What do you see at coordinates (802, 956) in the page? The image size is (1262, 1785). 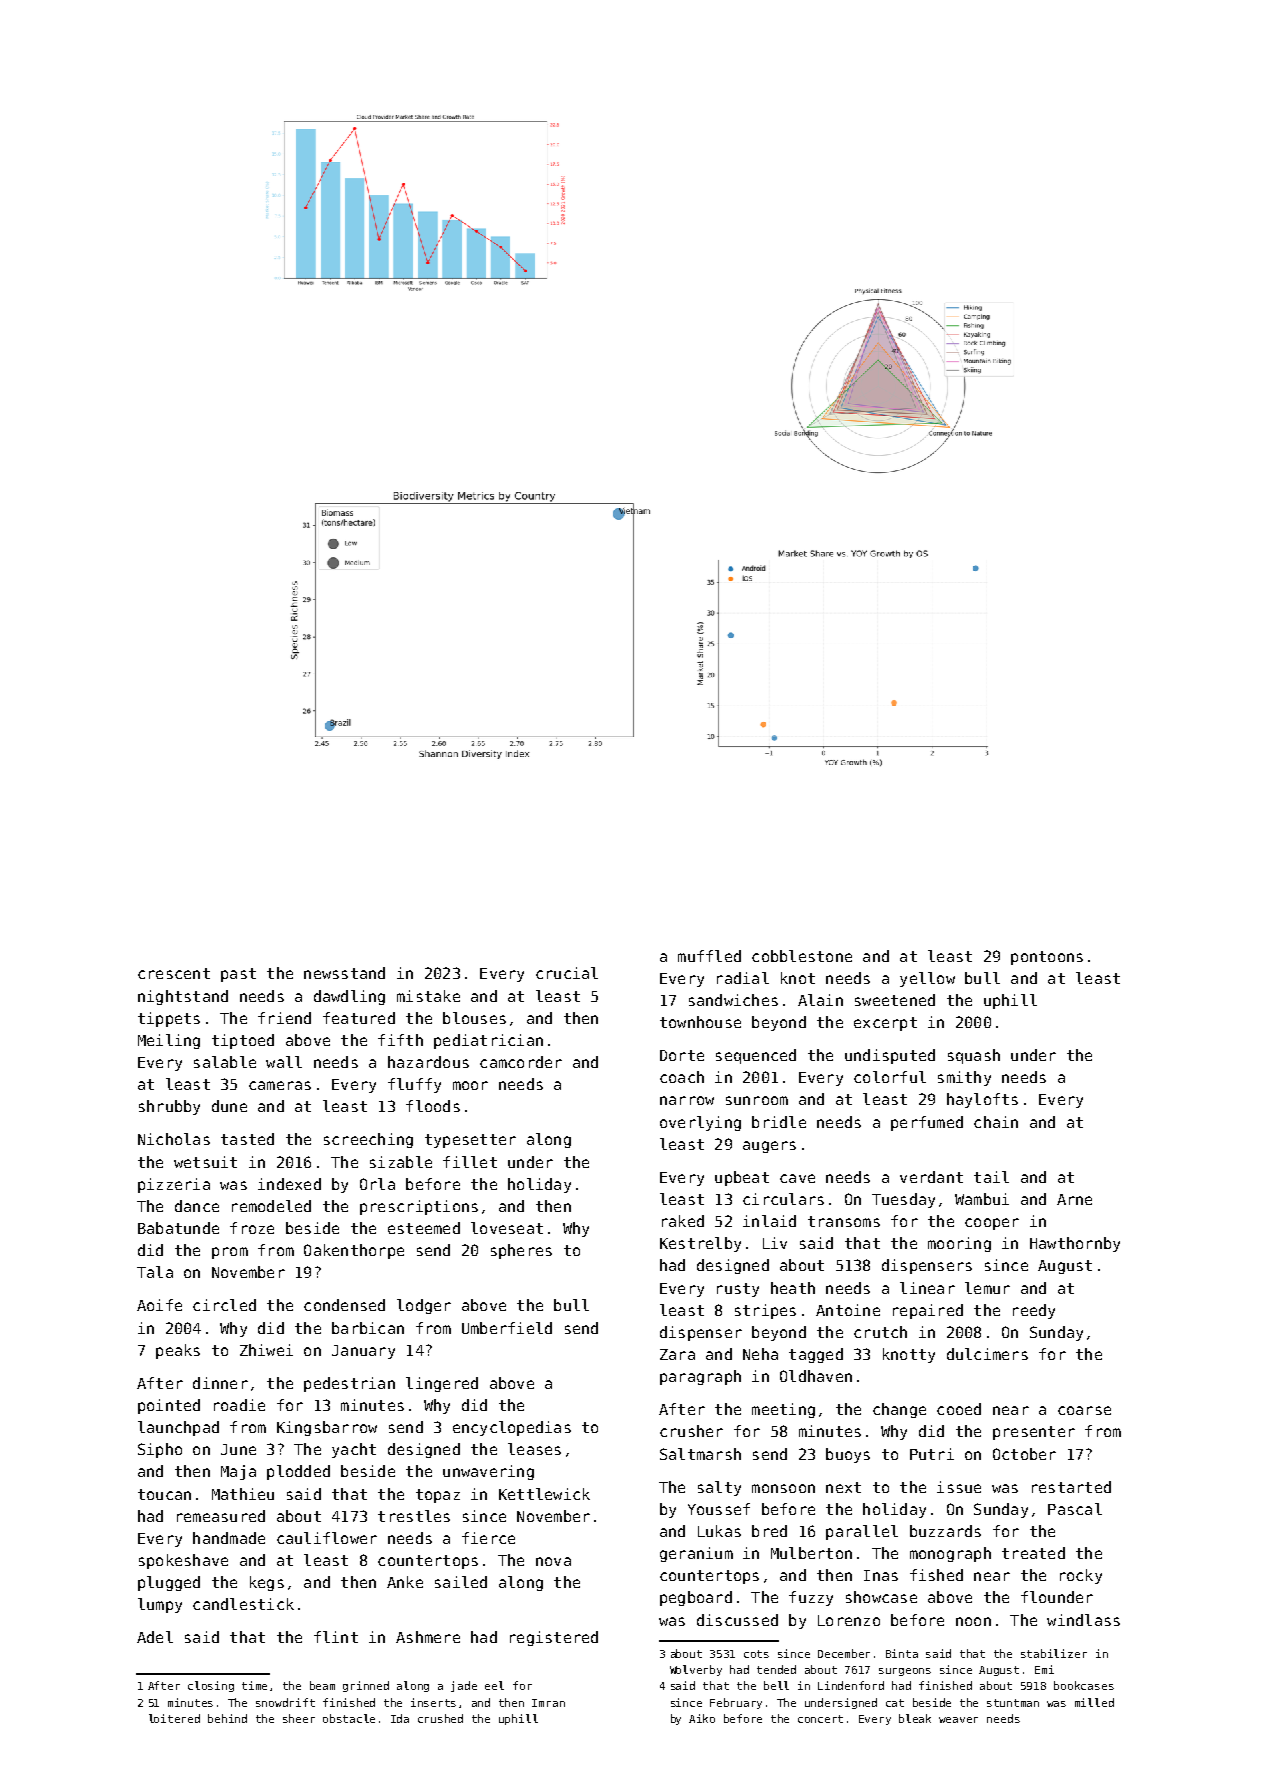 I see `cobblestone` at bounding box center [802, 956].
